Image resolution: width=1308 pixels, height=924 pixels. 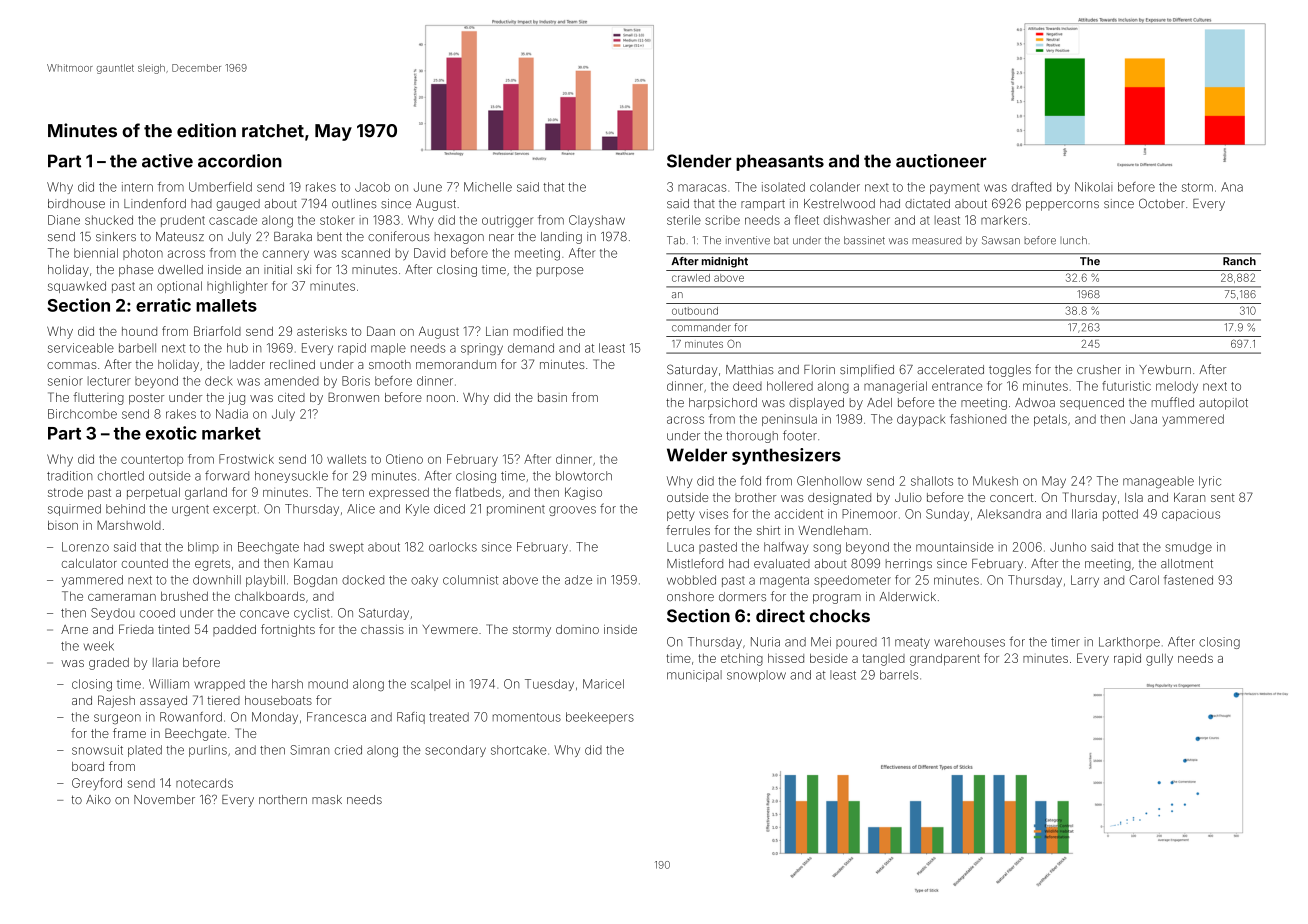 What do you see at coordinates (183, 221) in the page?
I see `prudent` at bounding box center [183, 221].
